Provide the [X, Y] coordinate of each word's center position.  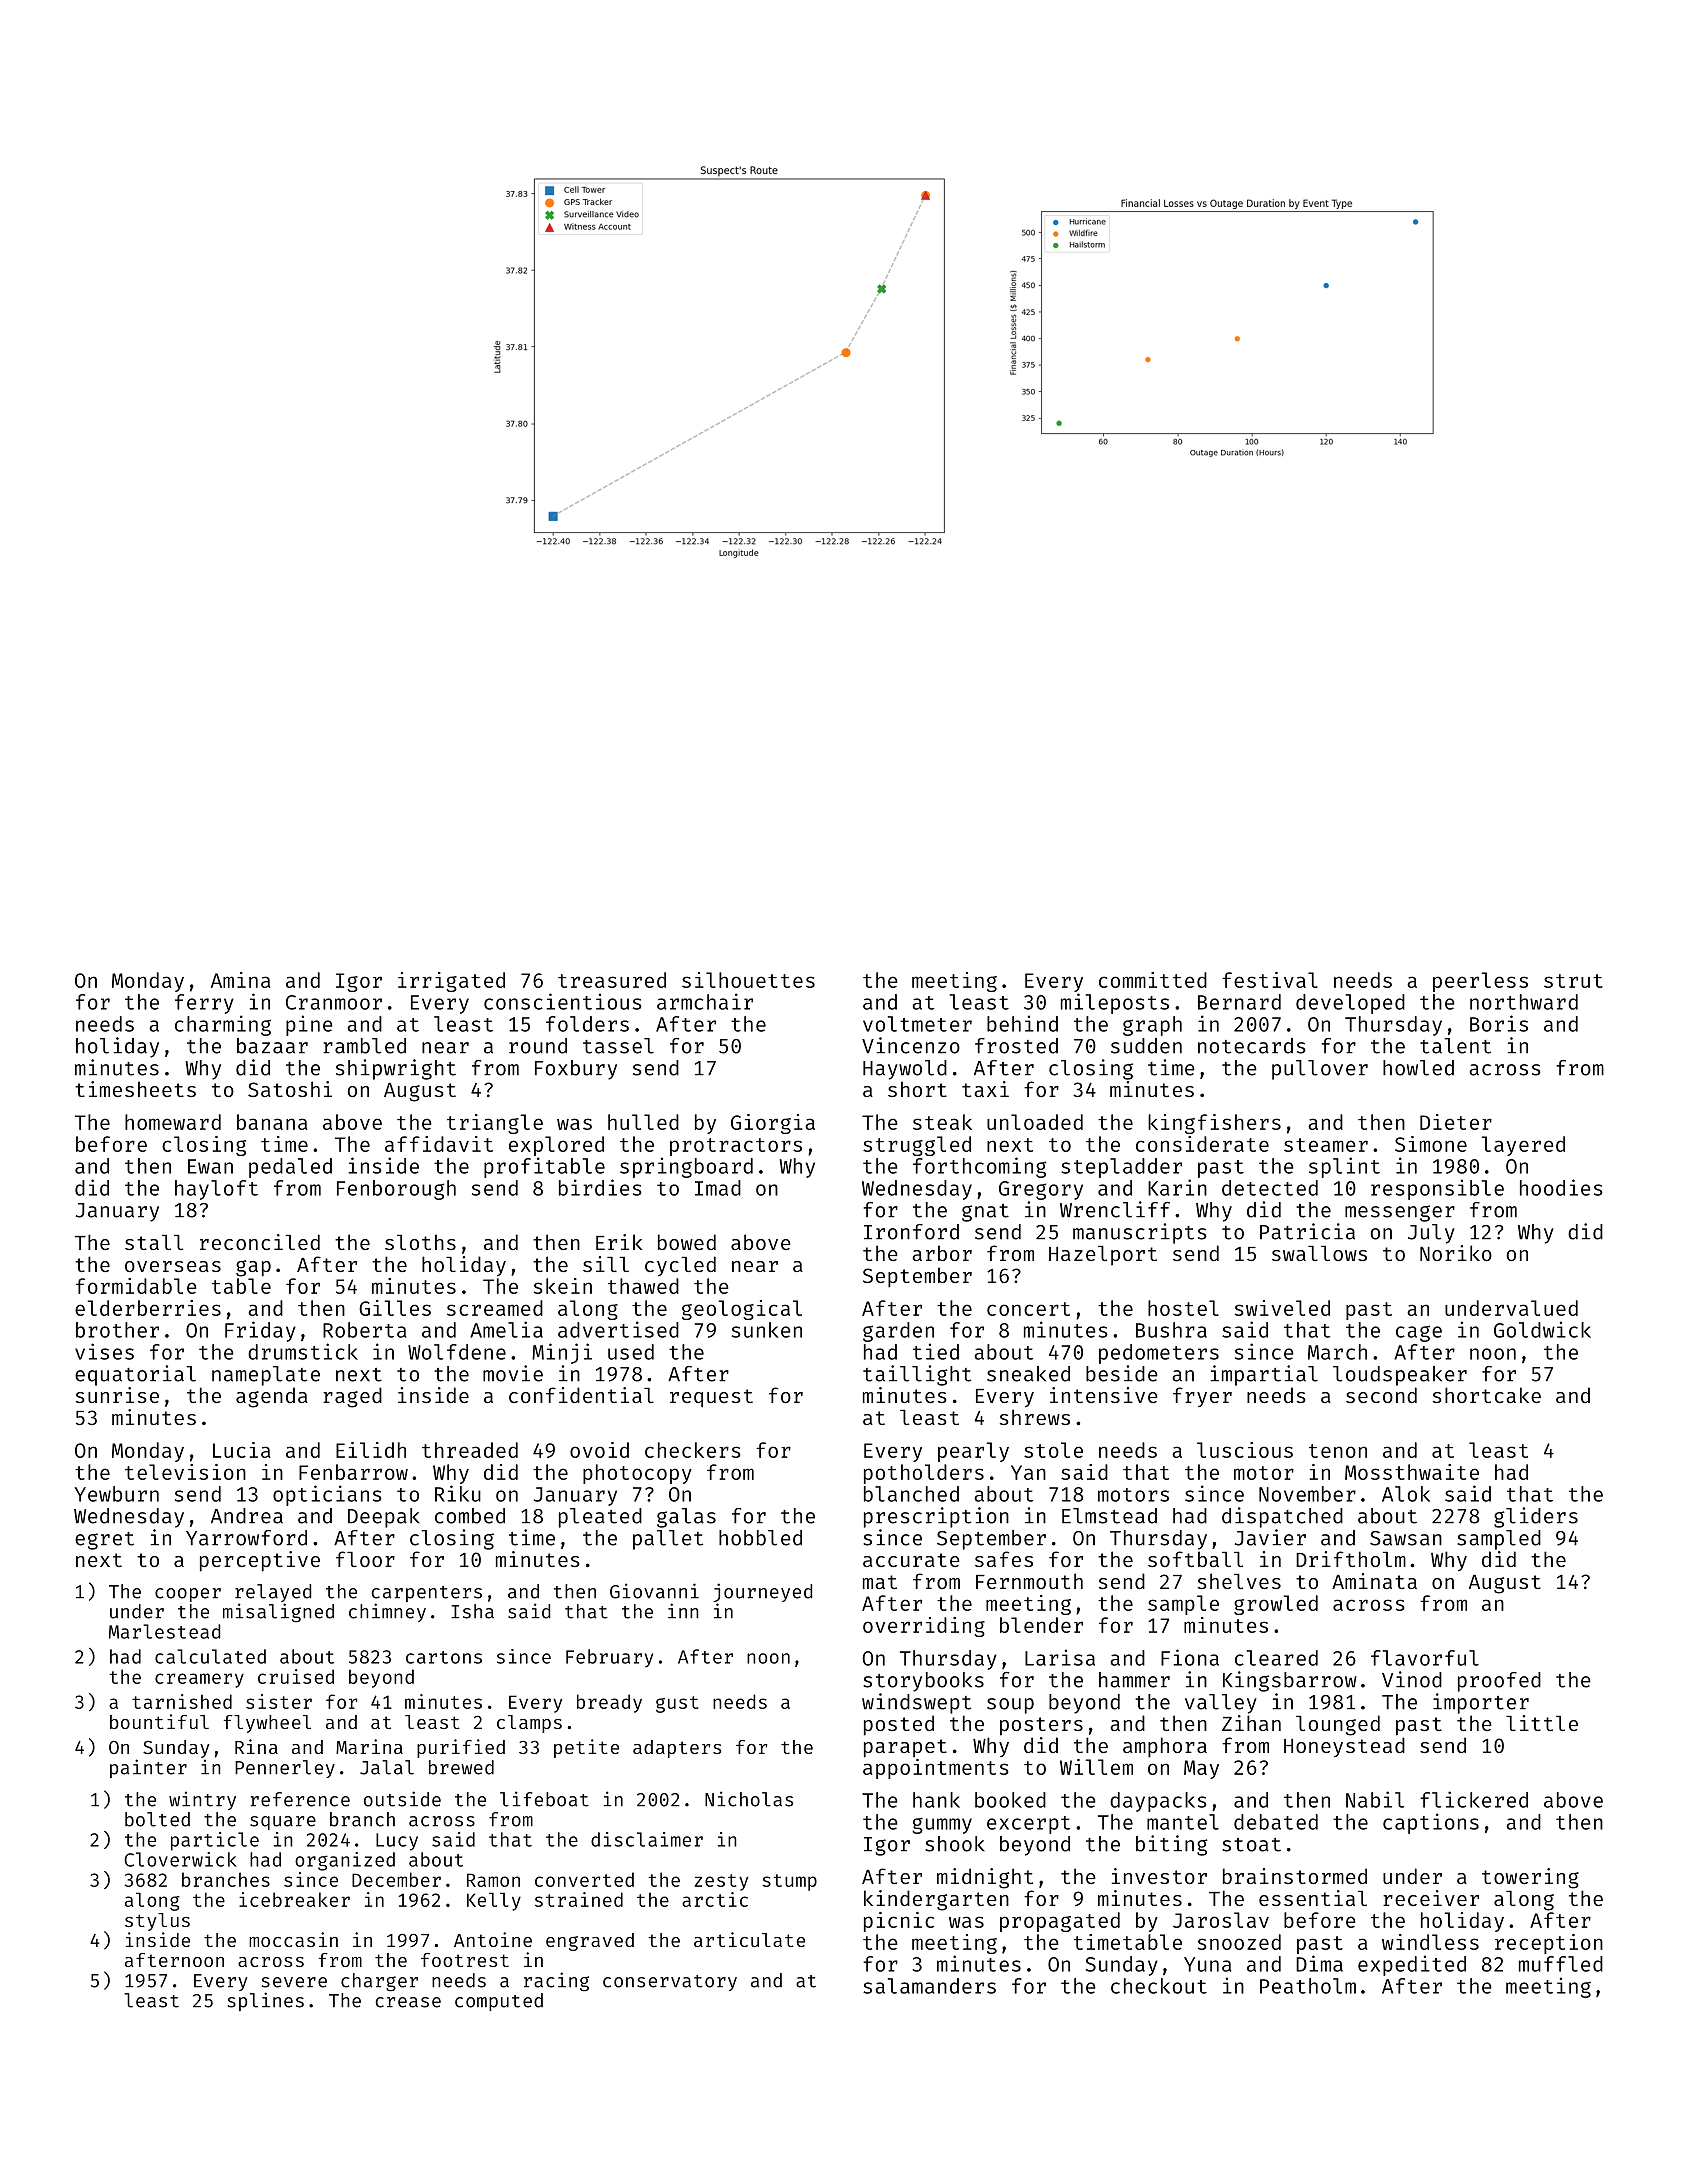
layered [1523, 1146]
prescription [936, 1517]
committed [1153, 980]
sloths [420, 1242]
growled [1276, 1605]
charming [223, 1025]
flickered [1474, 1799]
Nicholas [749, 1799]
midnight [985, 1878]
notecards [1252, 1046]
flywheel [267, 1724]
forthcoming [979, 1167]
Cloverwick [180, 1859]
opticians [327, 1495]
